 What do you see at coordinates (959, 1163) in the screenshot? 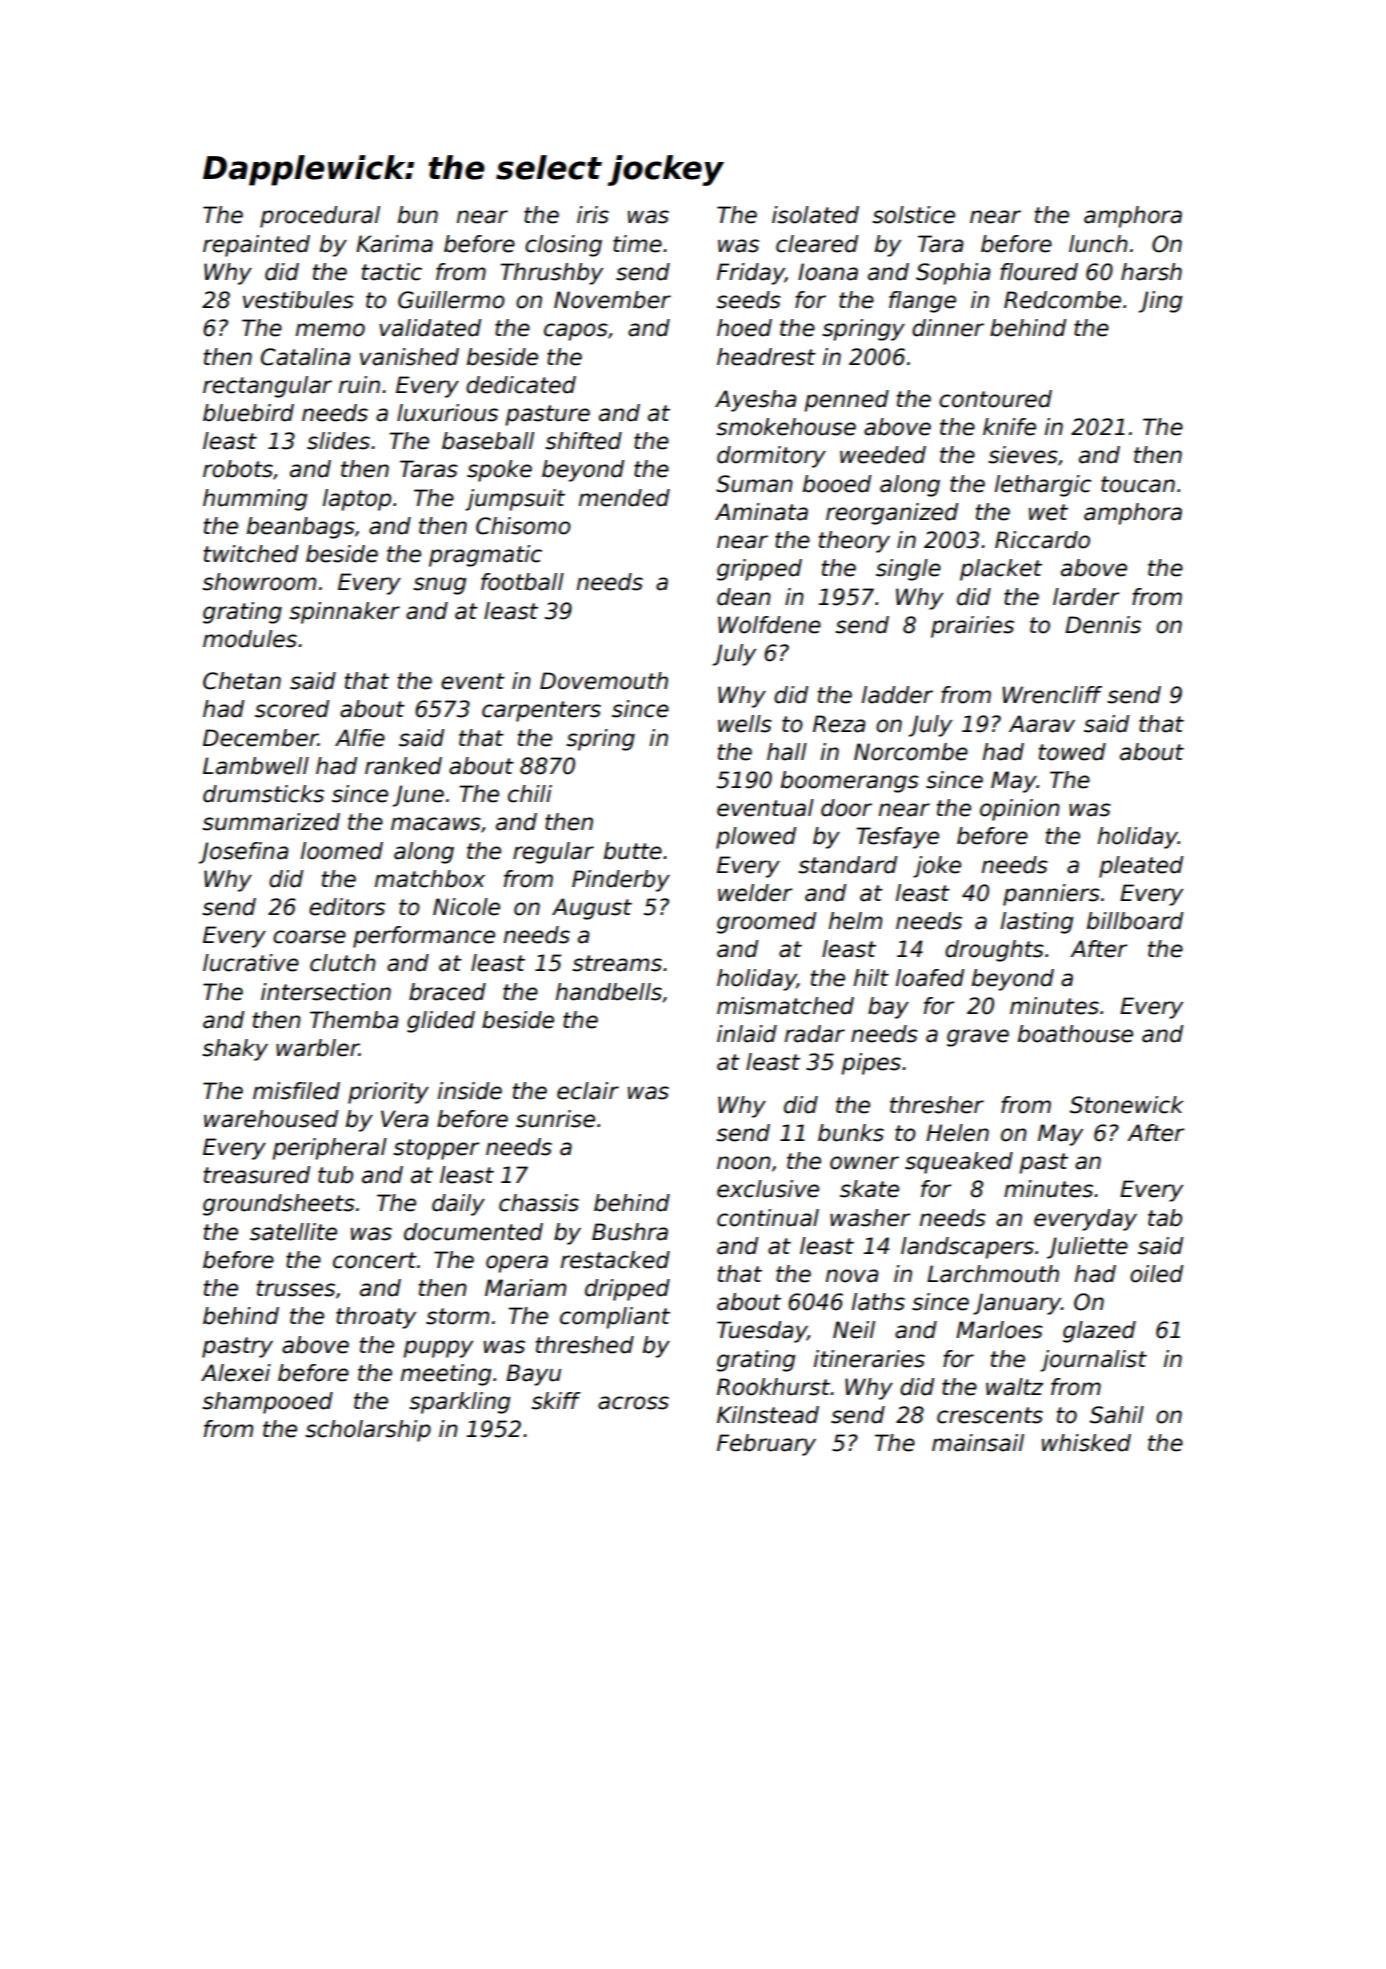
I see `squeaked` at bounding box center [959, 1163].
